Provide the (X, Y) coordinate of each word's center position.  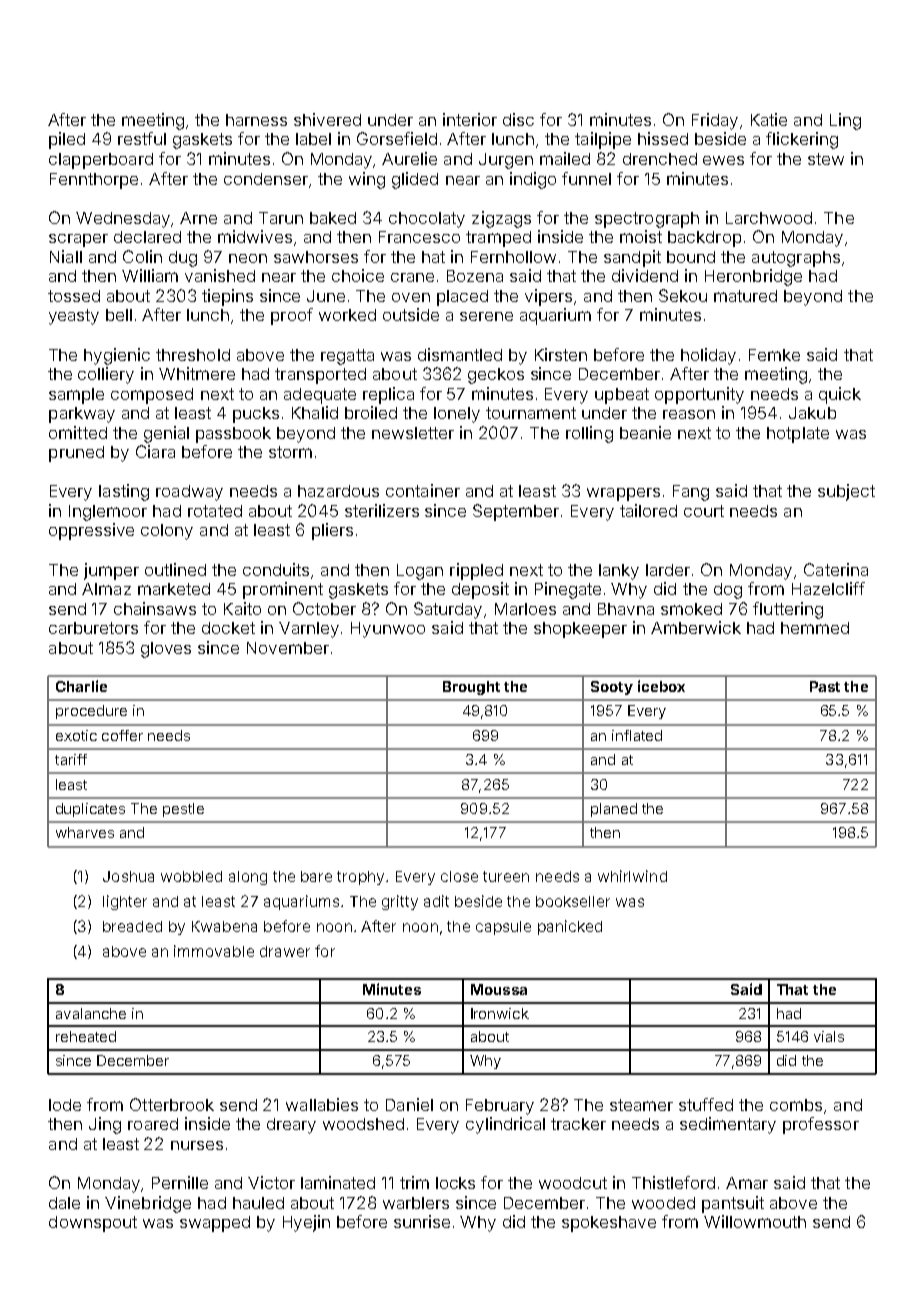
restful (142, 138)
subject (846, 492)
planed (614, 810)
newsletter (413, 433)
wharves (85, 832)
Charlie (81, 686)
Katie (769, 119)
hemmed (815, 628)
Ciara (155, 451)
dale (64, 1203)
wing (367, 180)
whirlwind (632, 876)
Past (825, 686)
